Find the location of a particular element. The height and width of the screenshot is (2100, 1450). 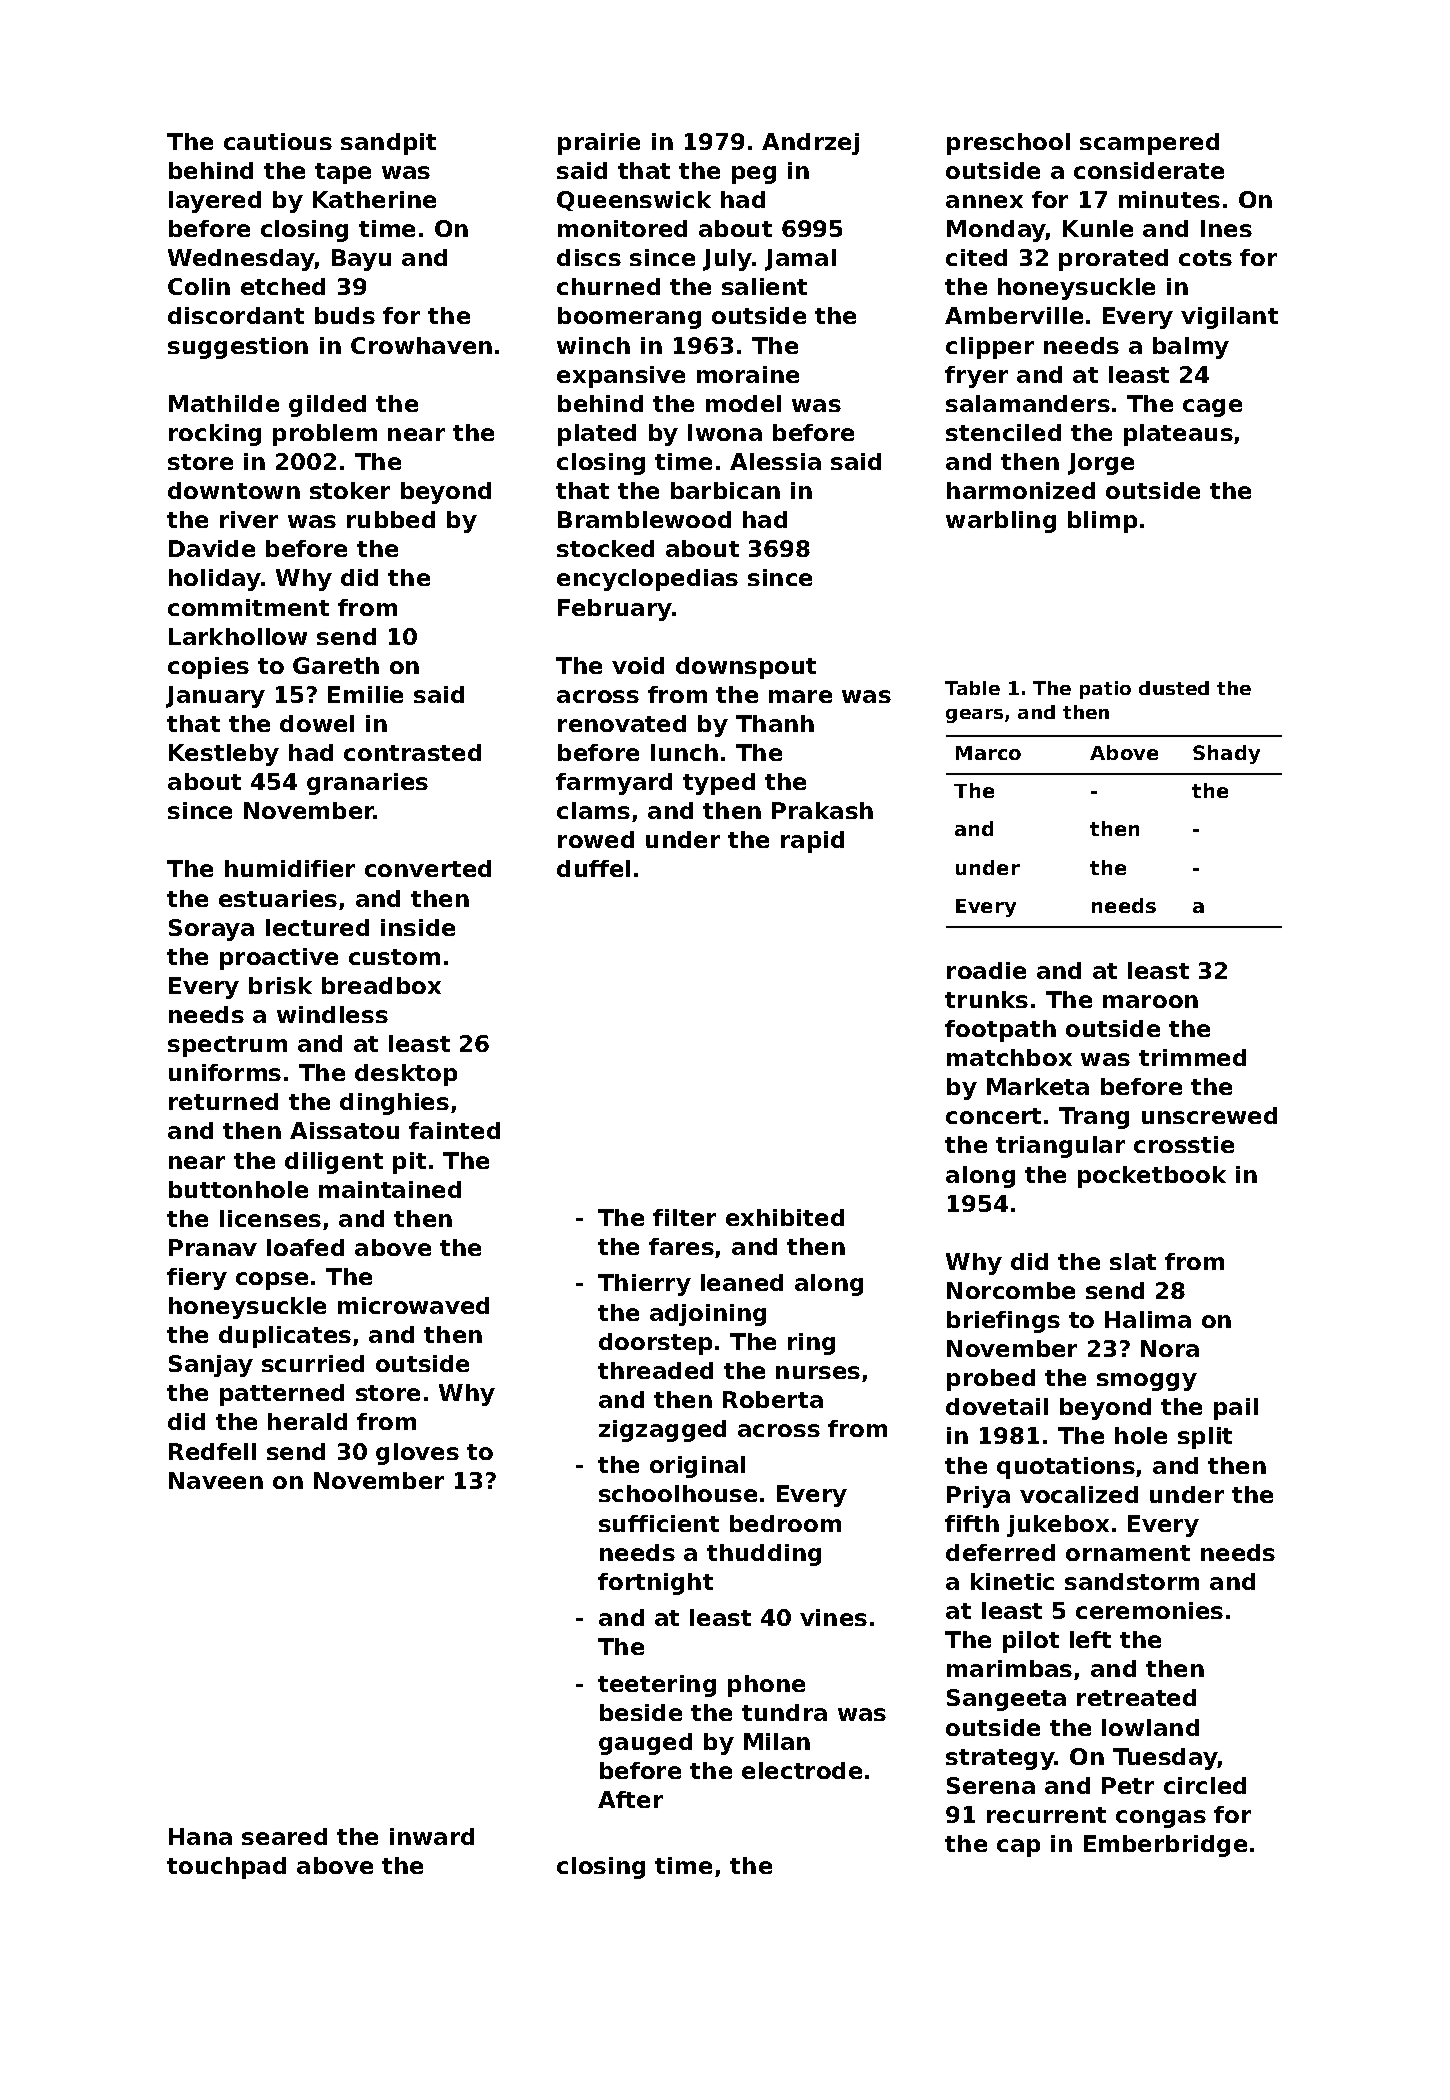

prairie is located at coordinates (599, 144).
